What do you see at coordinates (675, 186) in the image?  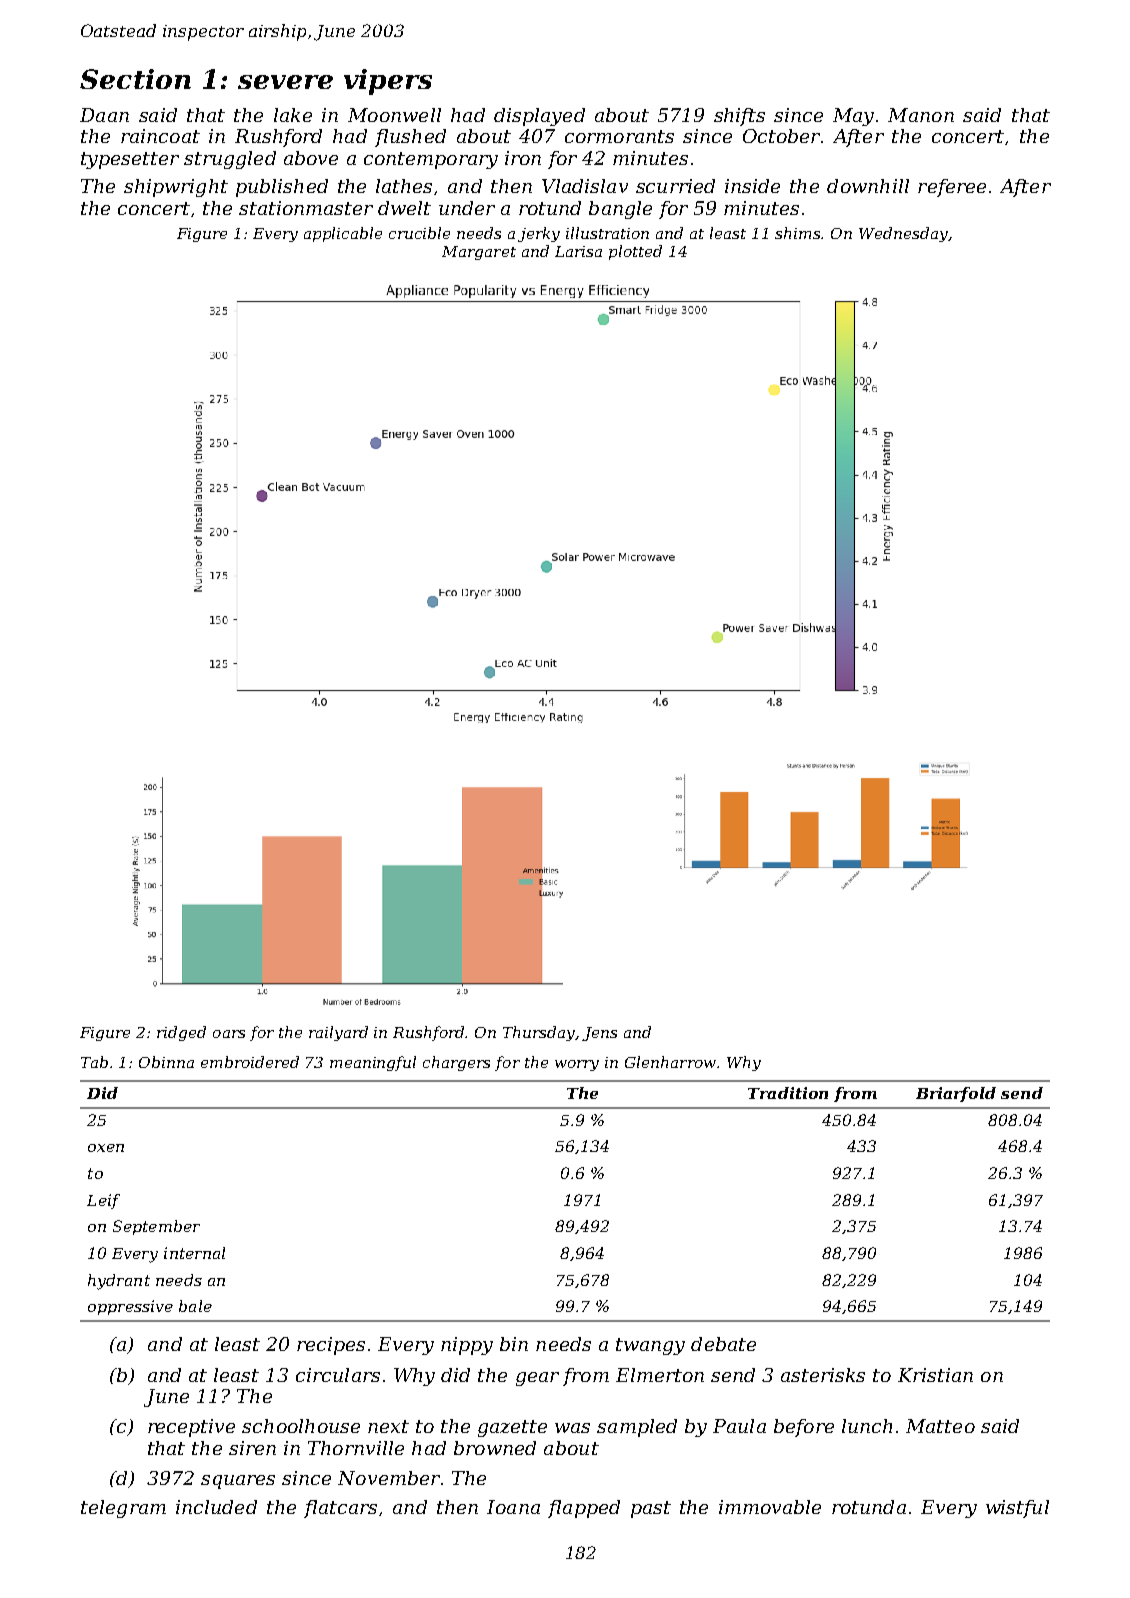 I see `scurried` at bounding box center [675, 186].
